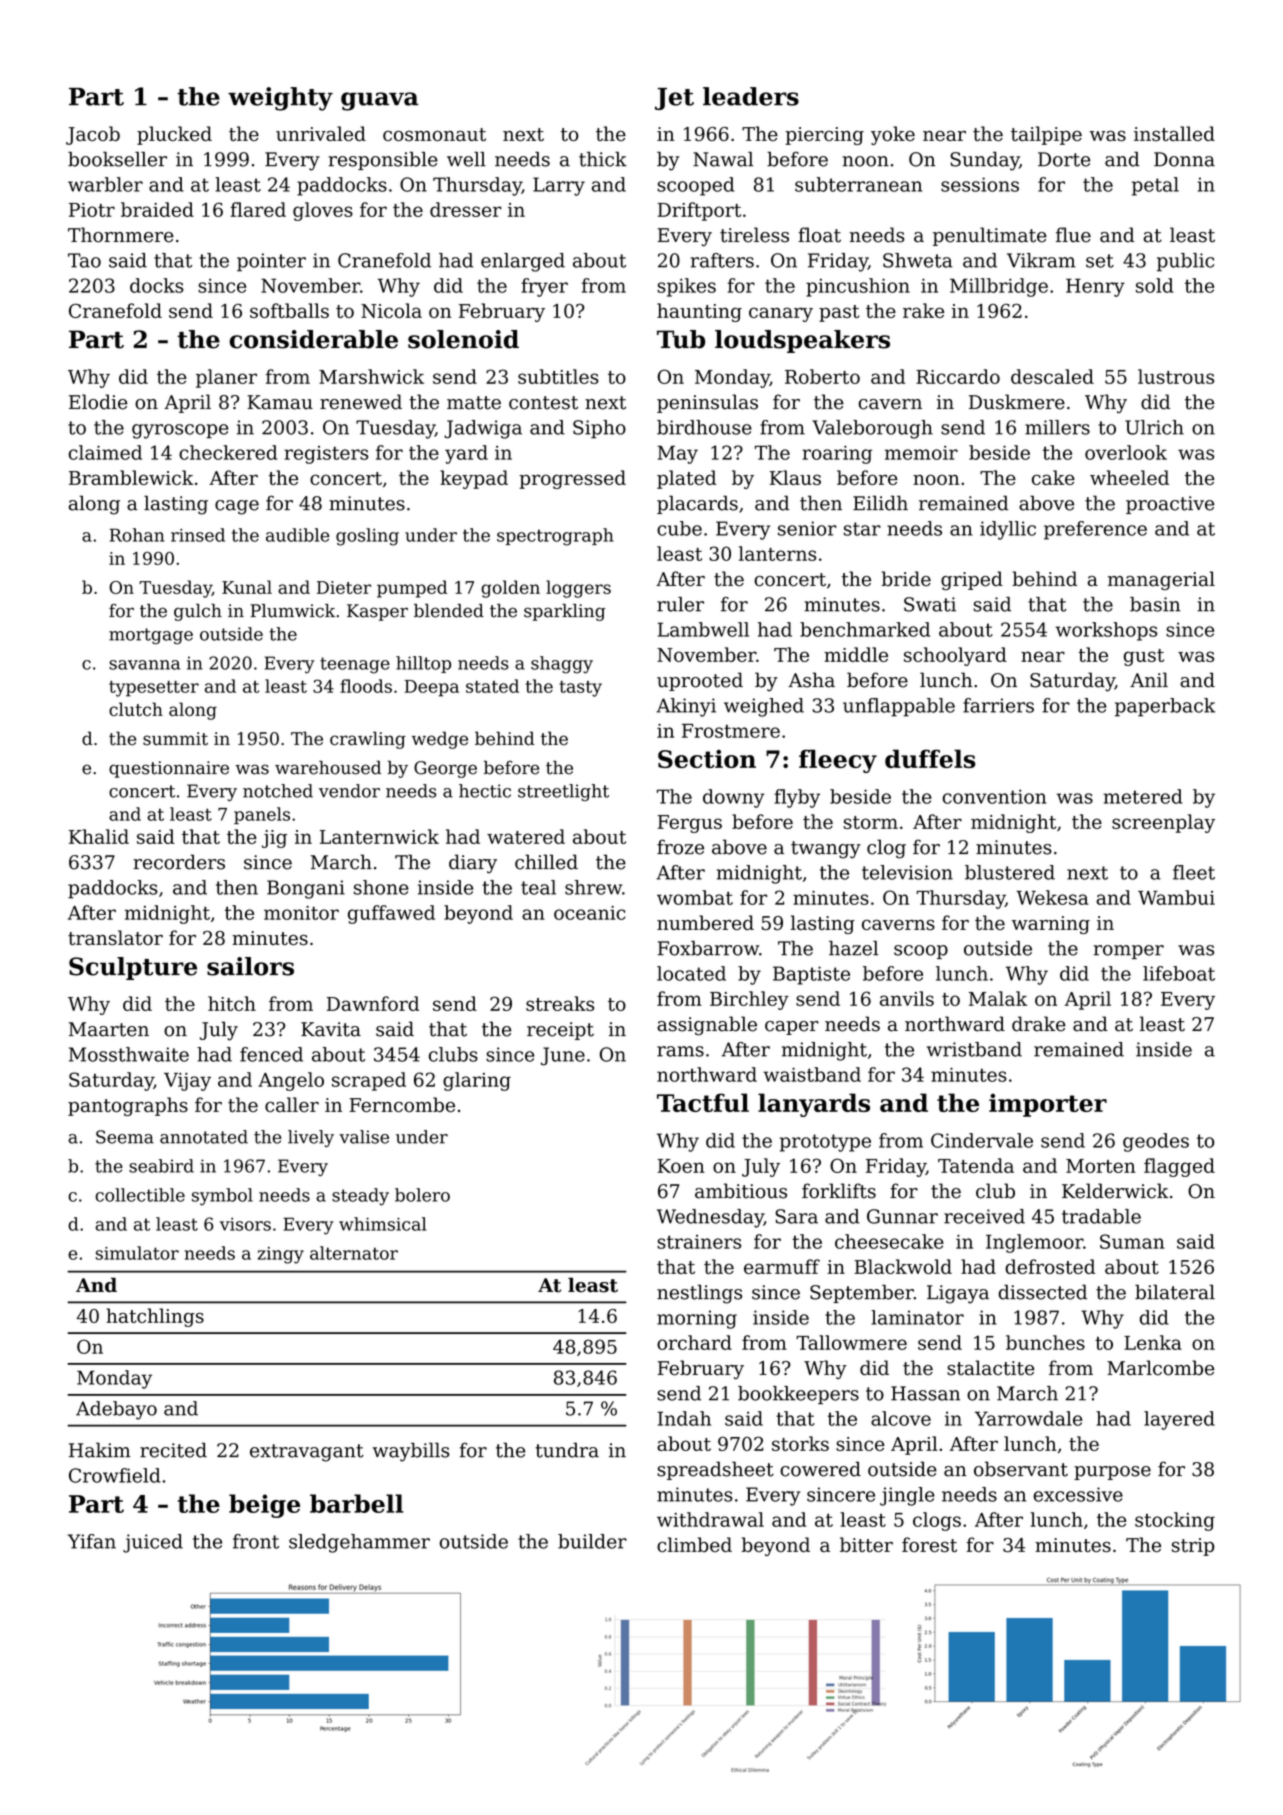  I want to click on Crowfield, so click(115, 1475).
